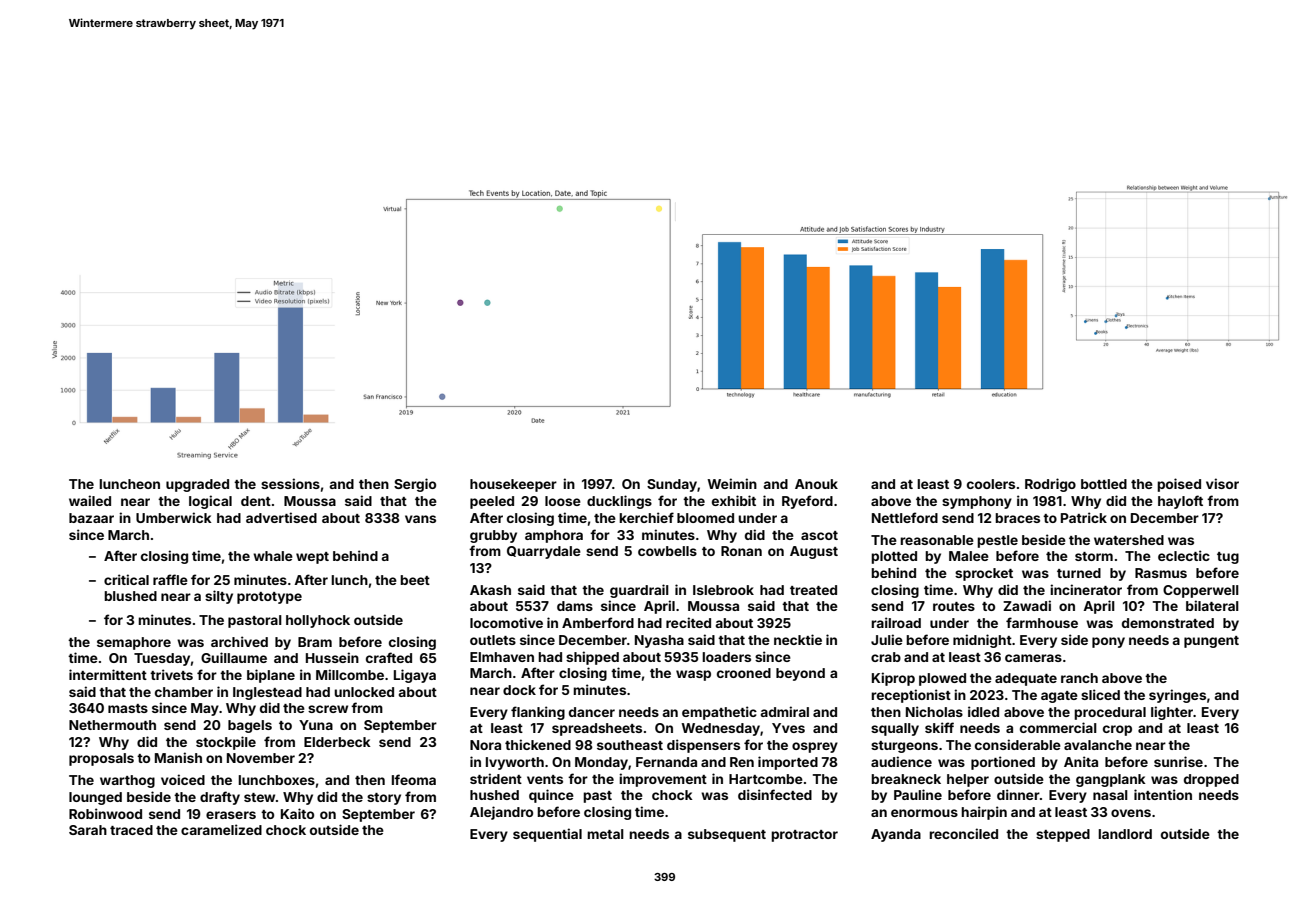 This image has height=924, width=1308. I want to click on sessions, so click(290, 483).
